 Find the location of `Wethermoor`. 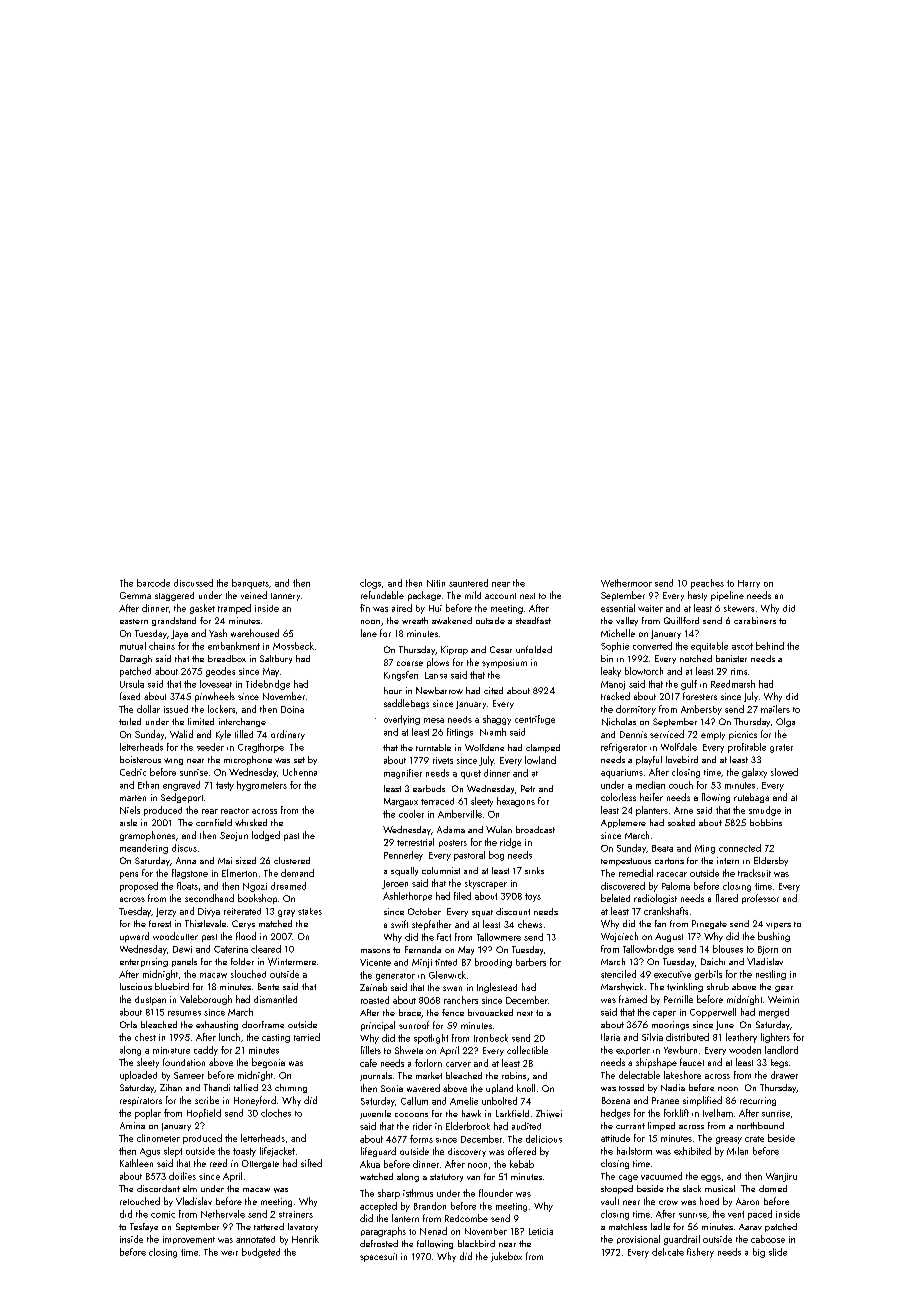

Wethermoor is located at coordinates (626, 583).
